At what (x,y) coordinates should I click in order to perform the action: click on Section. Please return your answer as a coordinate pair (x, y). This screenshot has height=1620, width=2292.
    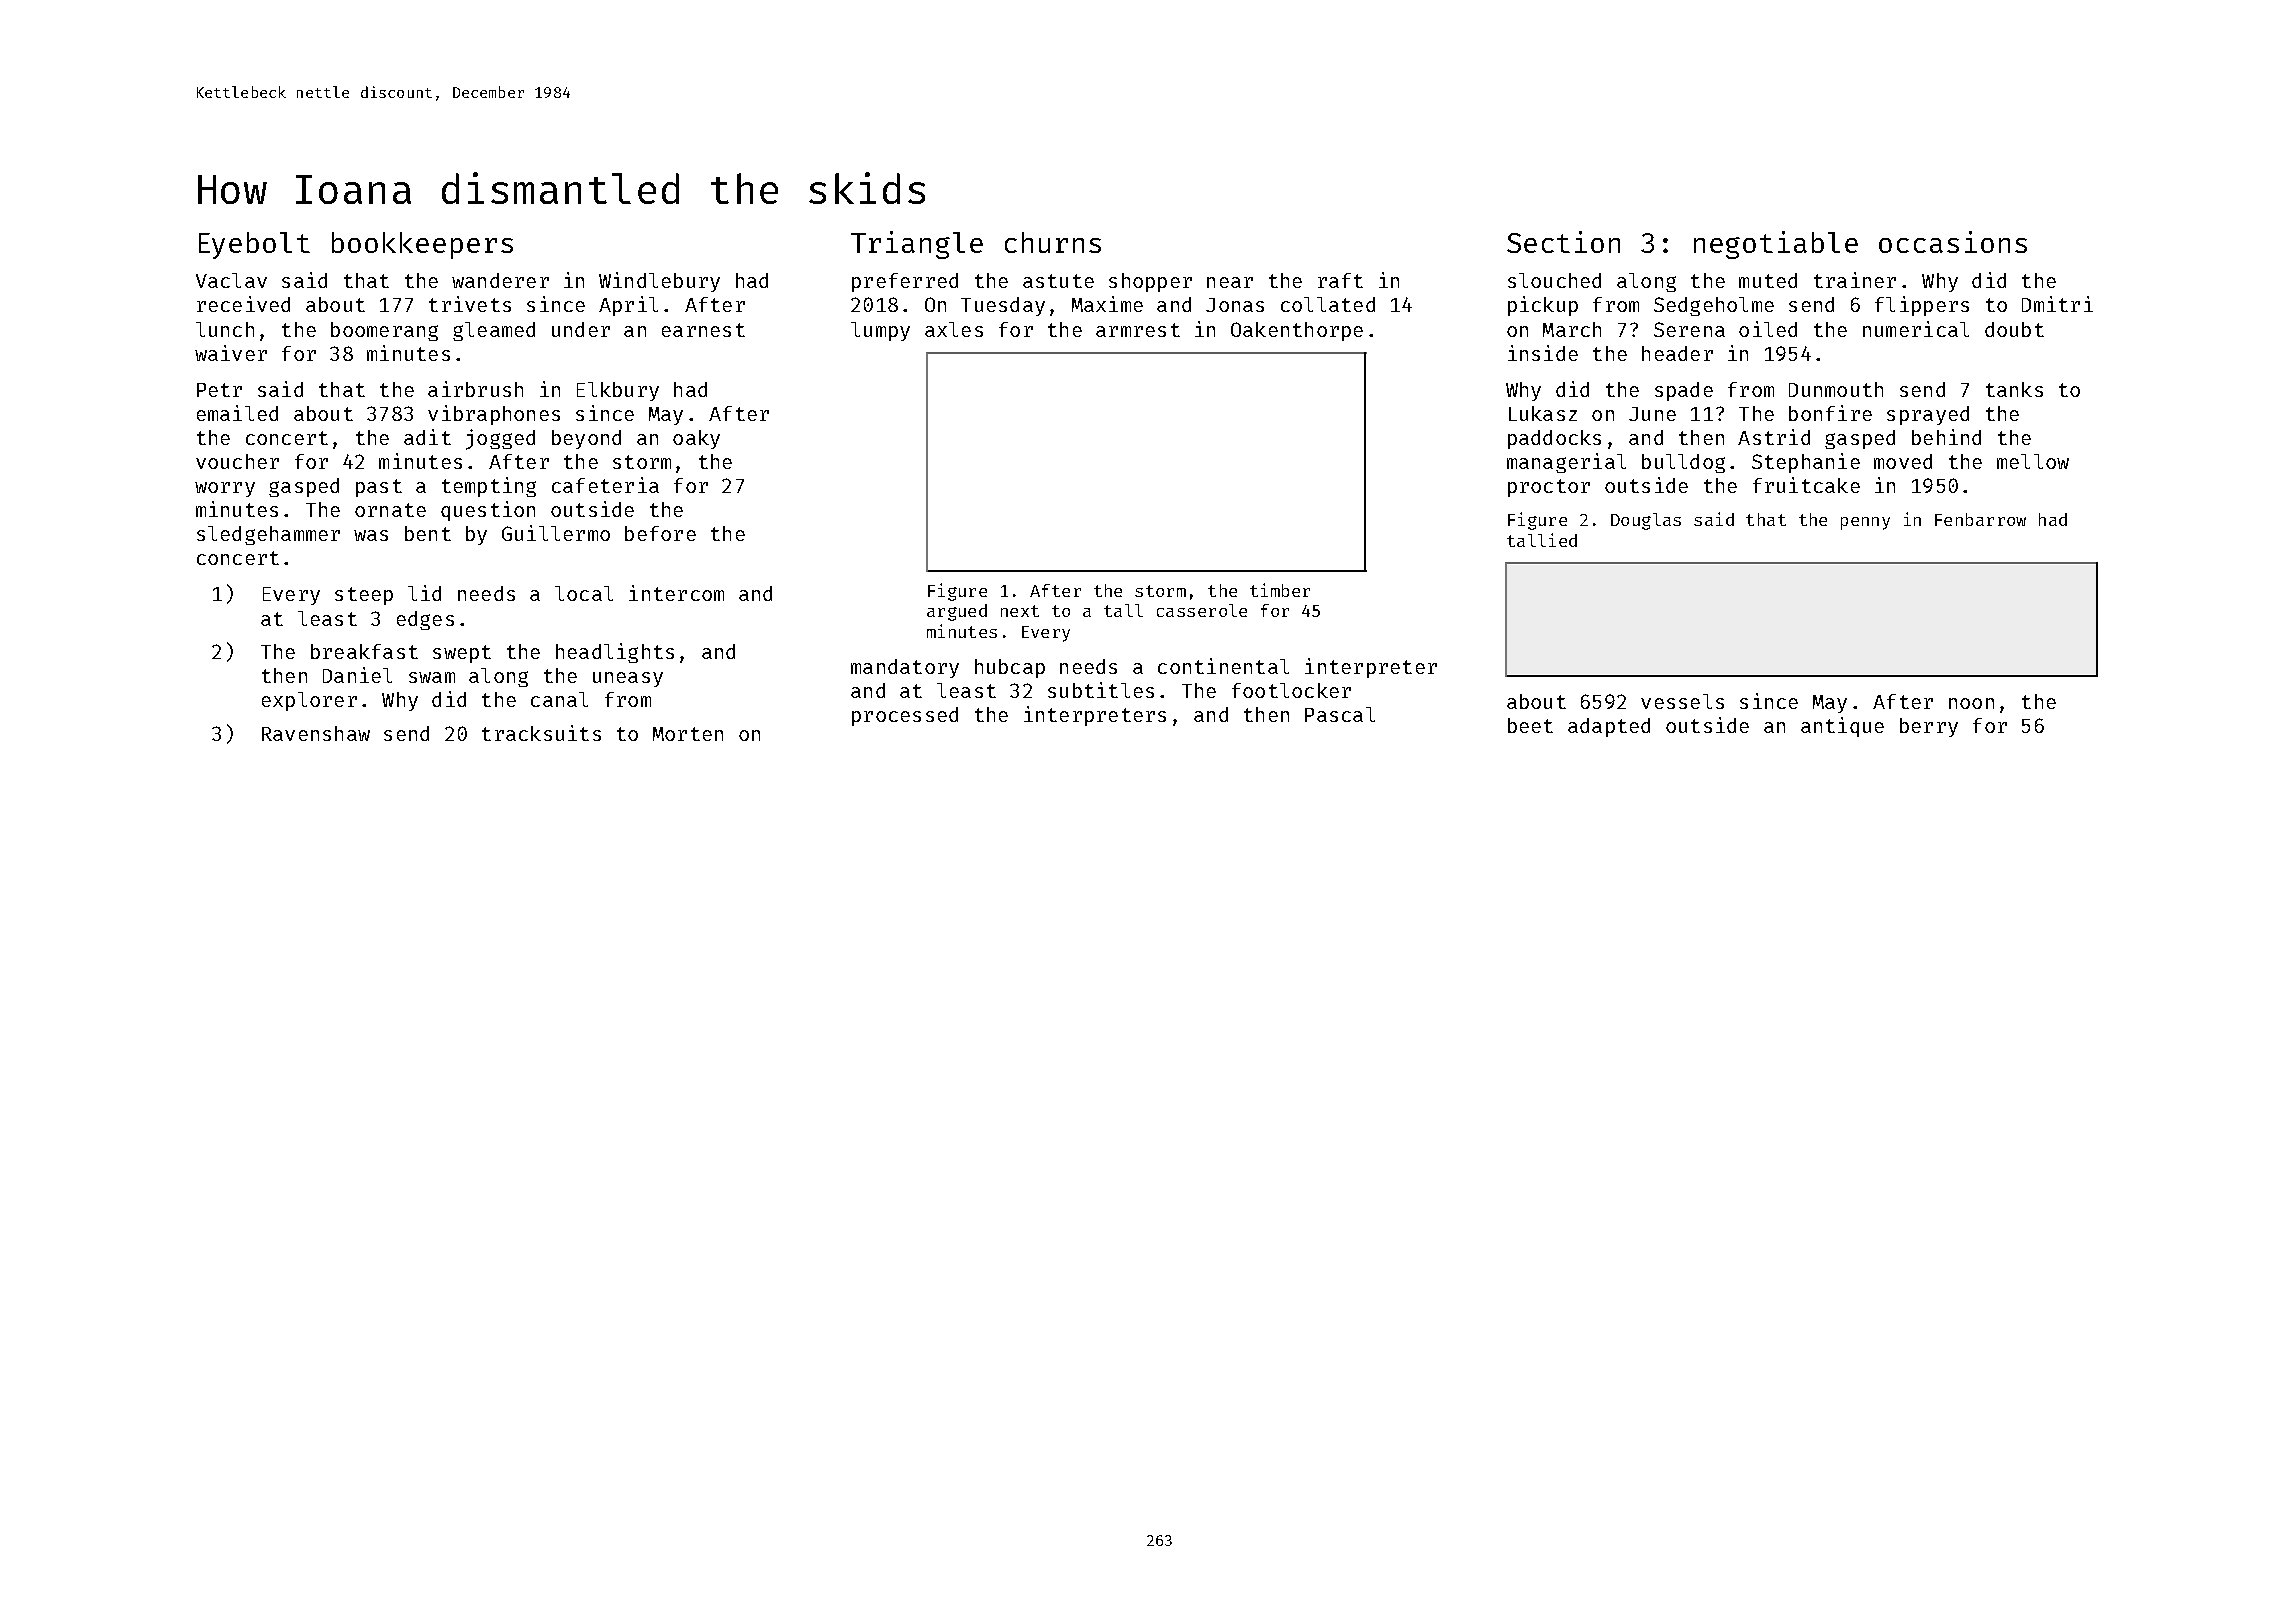
    Looking at the image, I should click on (1563, 242).
